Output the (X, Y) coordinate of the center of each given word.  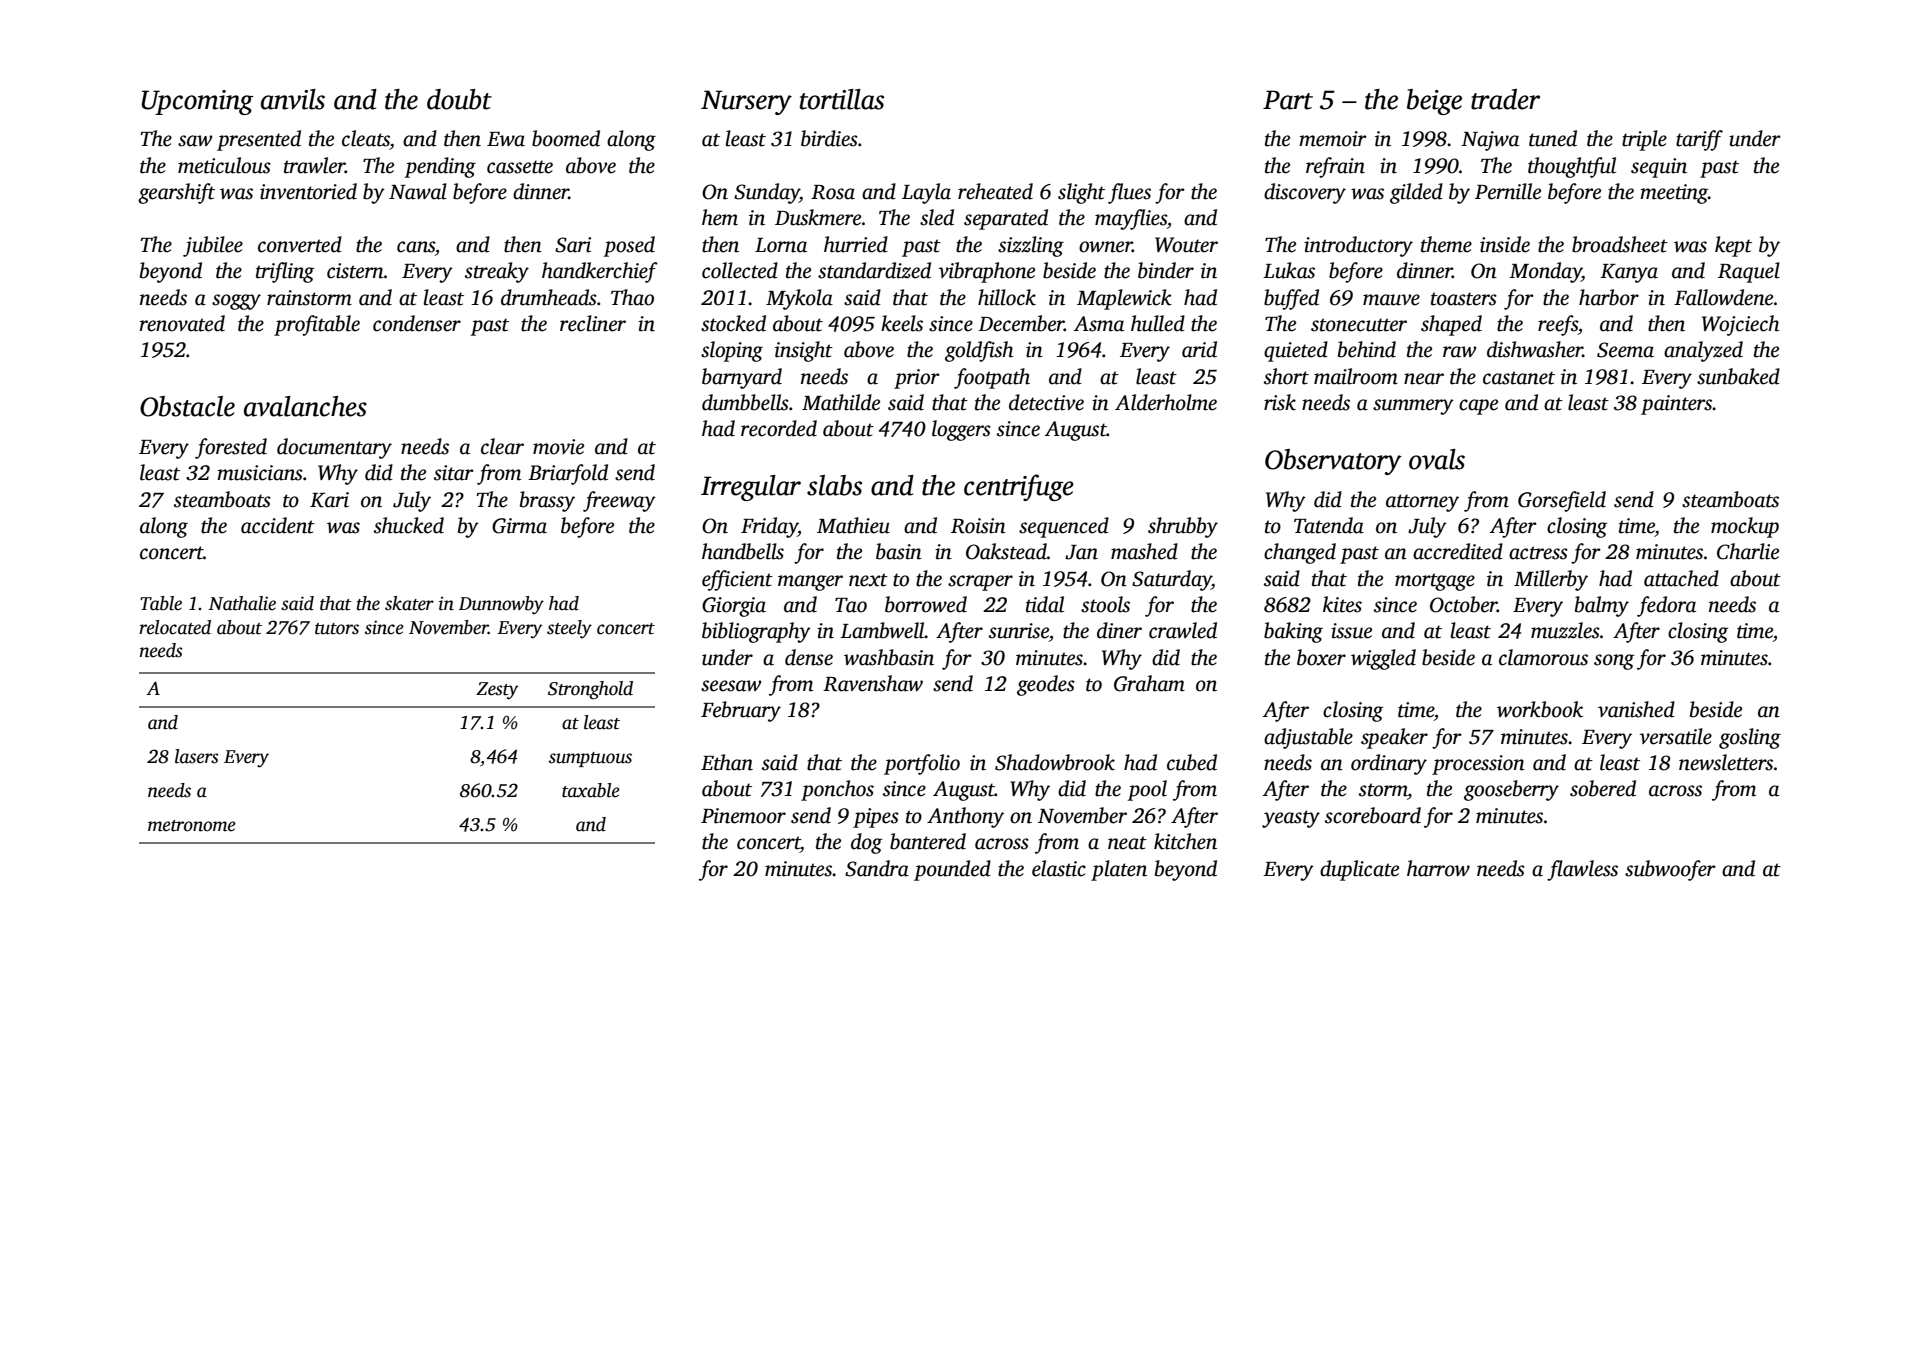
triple (1644, 140)
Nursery (746, 102)
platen (1119, 870)
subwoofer (1670, 870)
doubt (459, 99)
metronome (192, 826)
